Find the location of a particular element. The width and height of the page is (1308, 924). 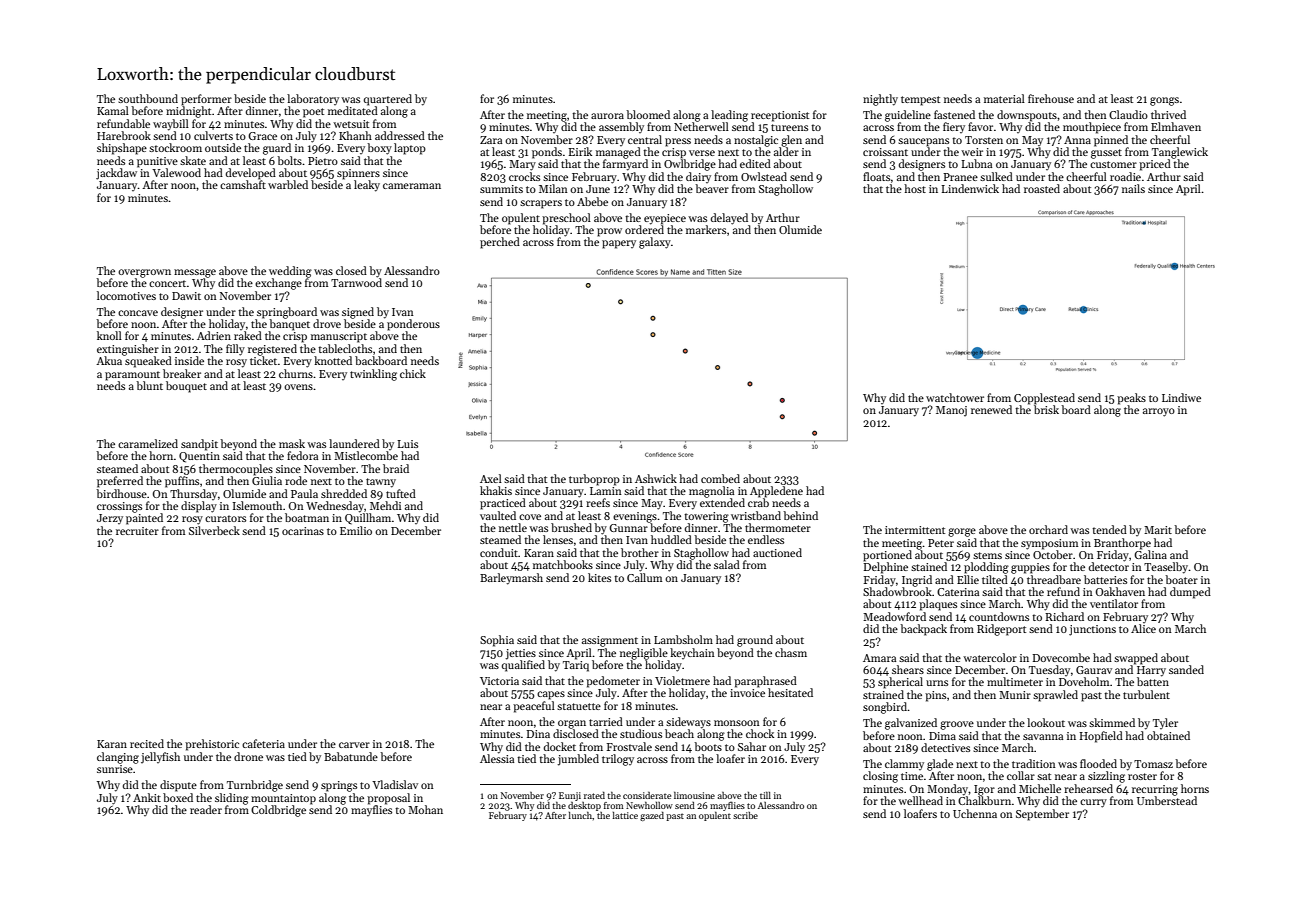

Tarnwood is located at coordinates (356, 282).
